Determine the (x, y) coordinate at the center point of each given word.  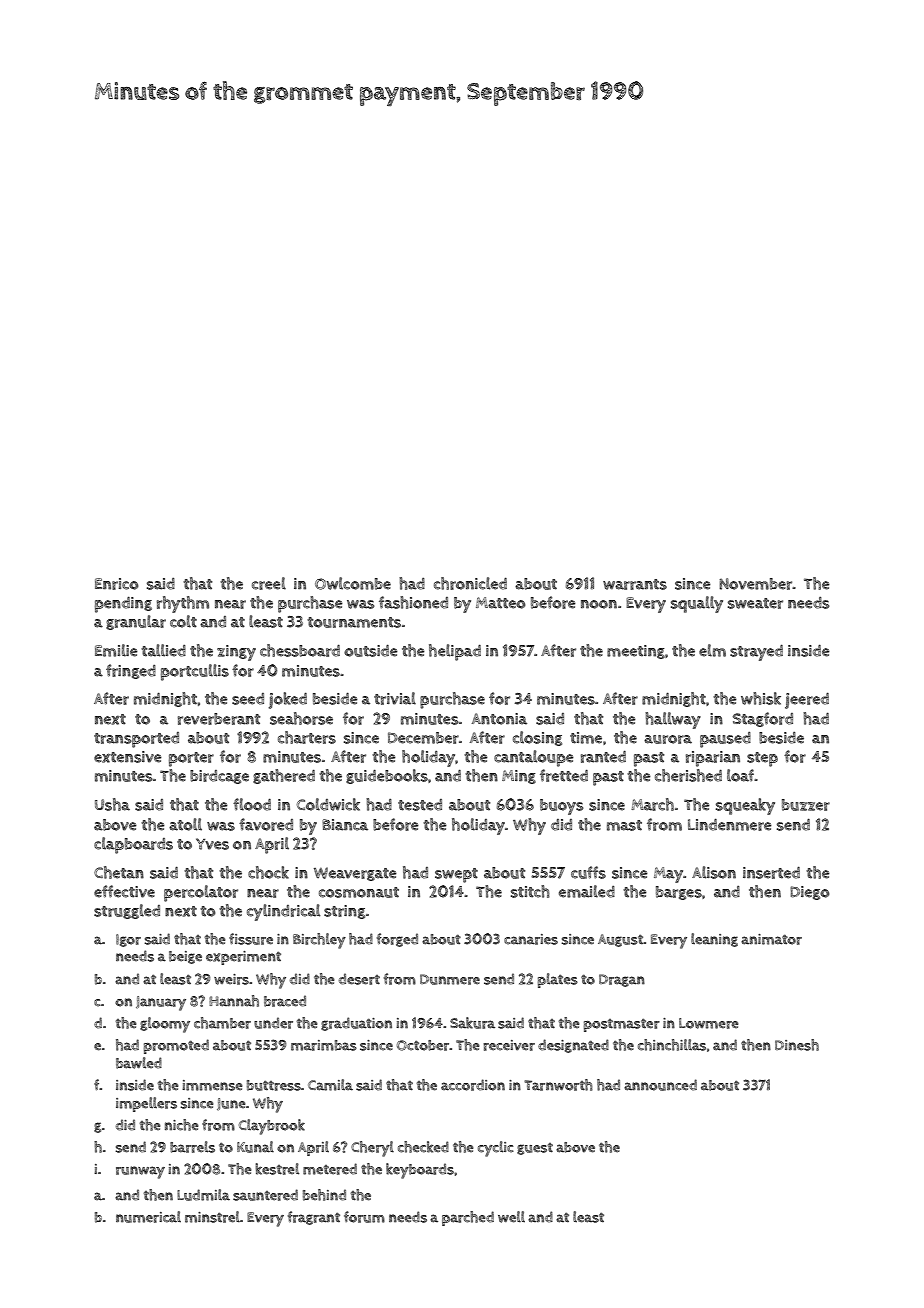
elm (712, 650)
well (511, 1217)
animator (771, 939)
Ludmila (203, 1195)
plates (558, 980)
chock (268, 872)
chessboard (300, 650)
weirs (231, 979)
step (762, 759)
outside (370, 650)
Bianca (345, 825)
